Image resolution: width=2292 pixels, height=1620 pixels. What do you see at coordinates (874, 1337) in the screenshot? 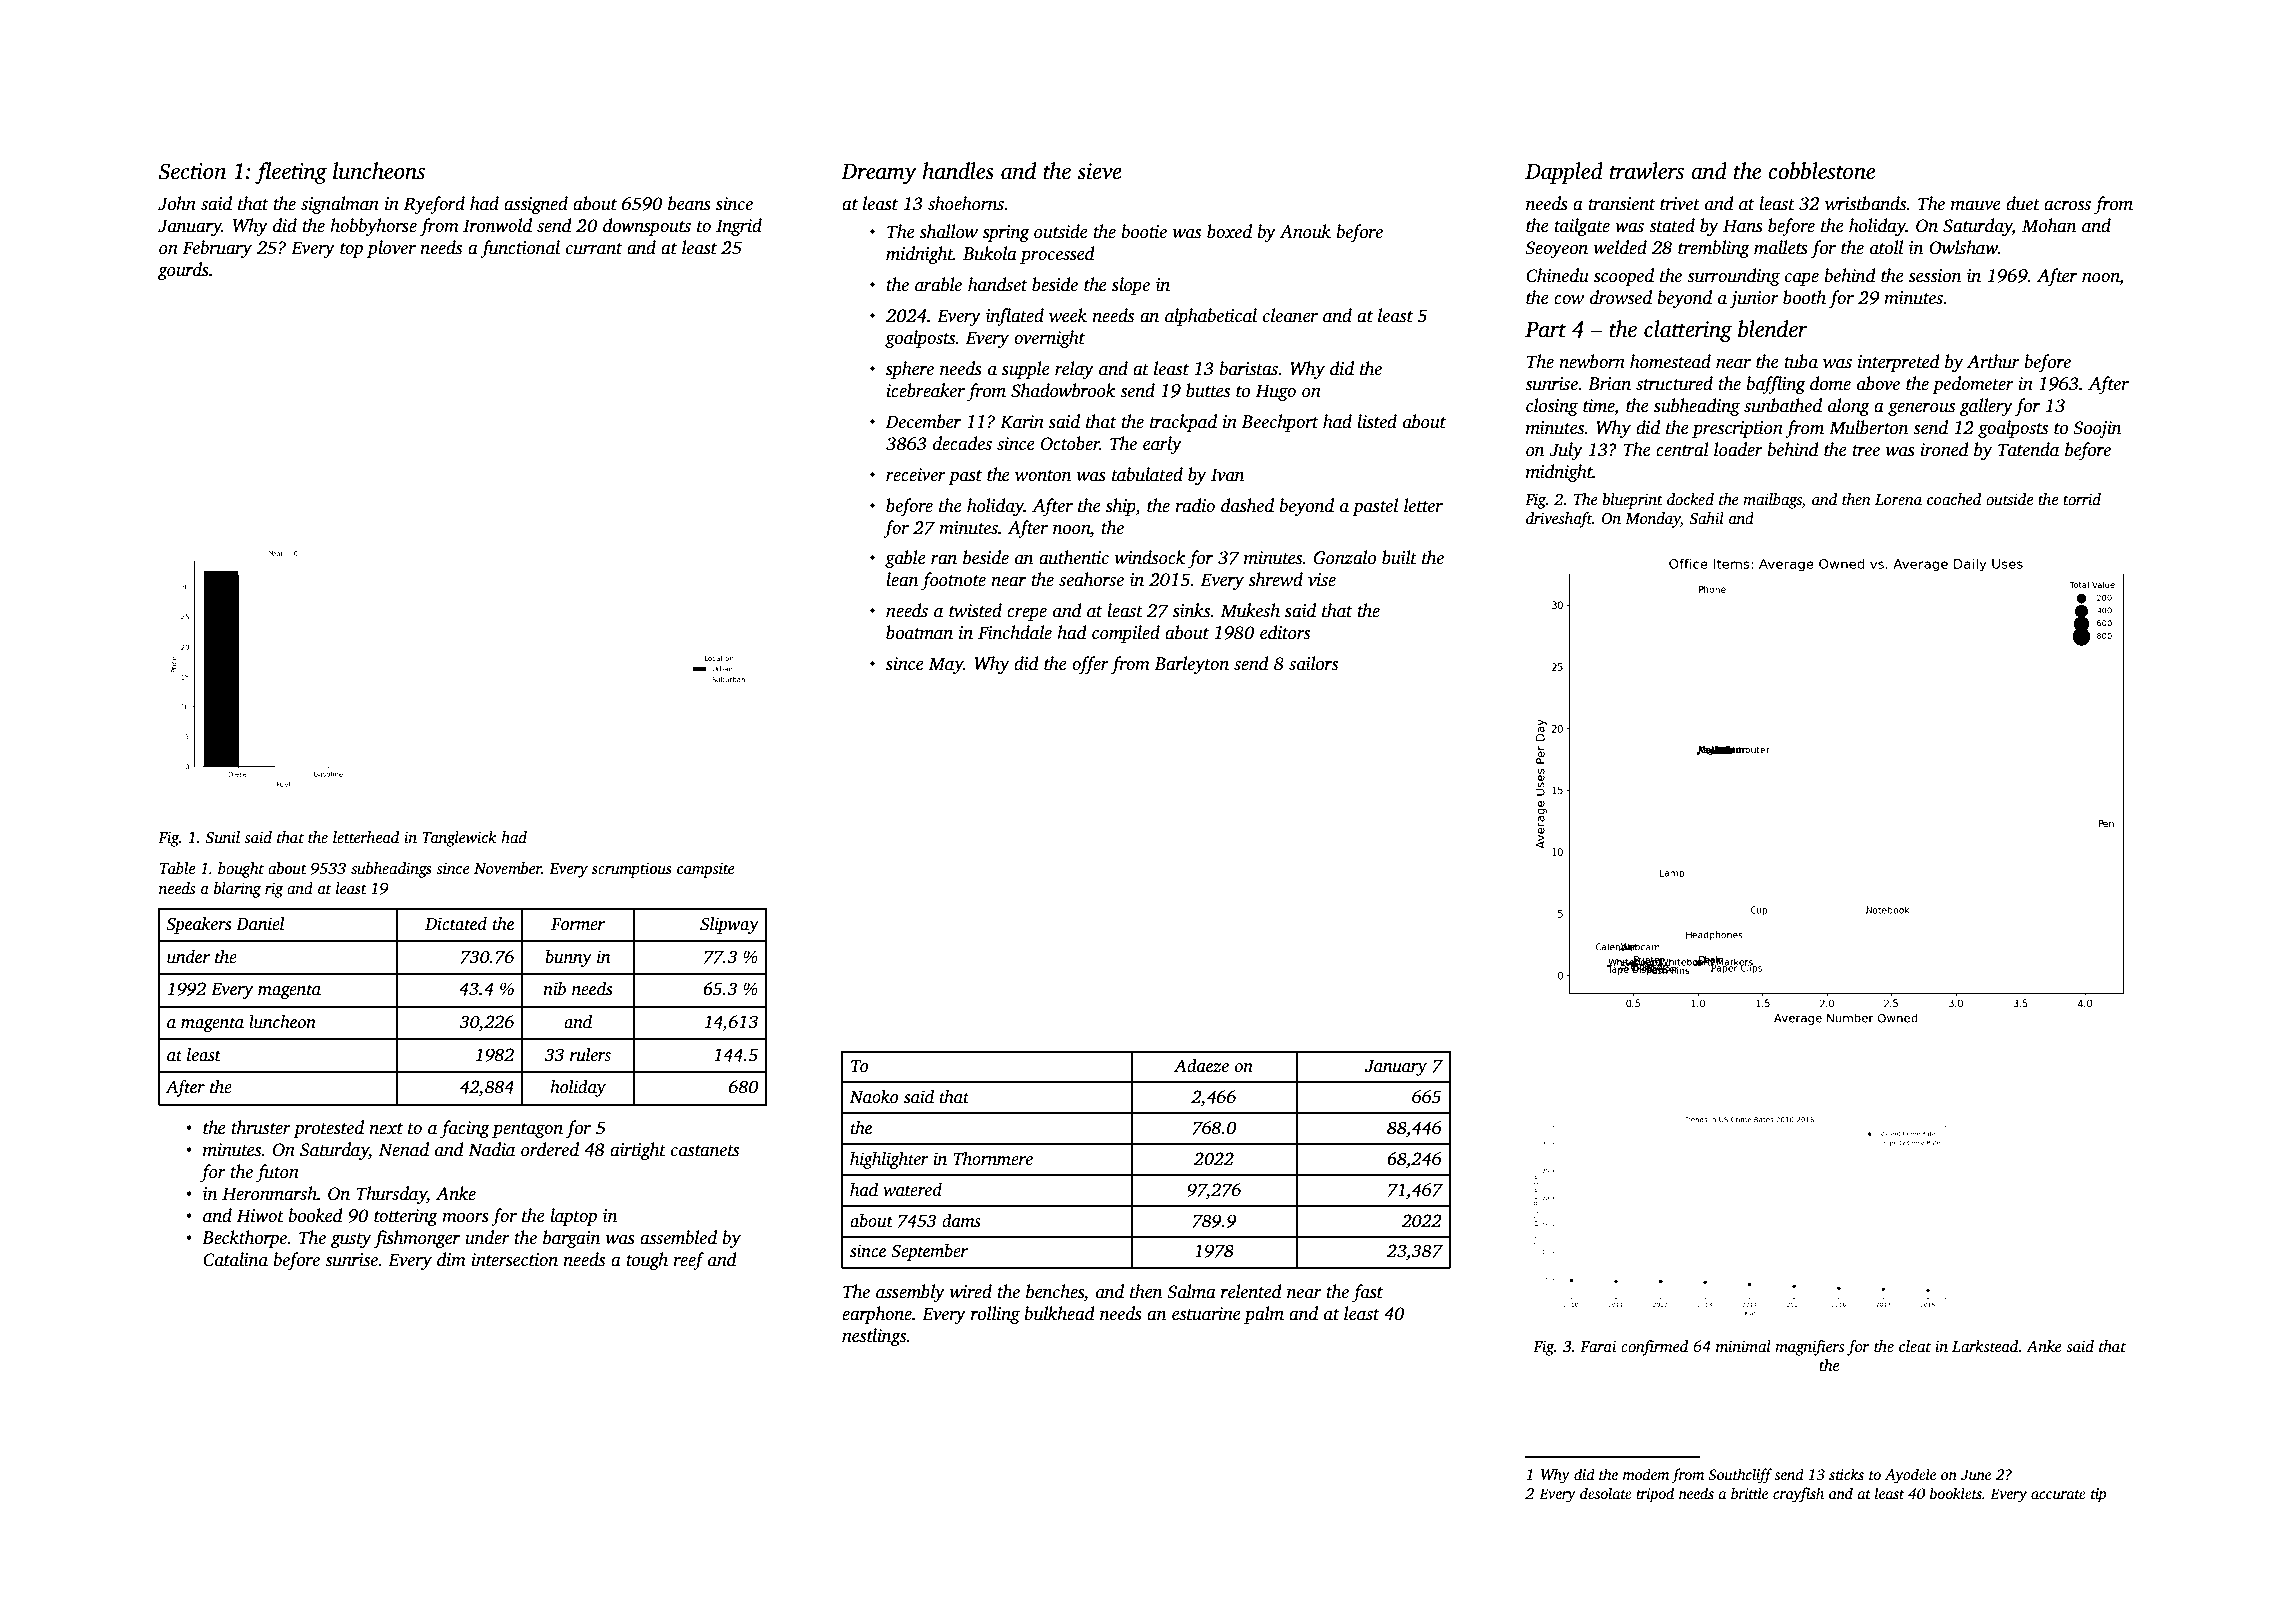
I see `nestlings` at bounding box center [874, 1337].
